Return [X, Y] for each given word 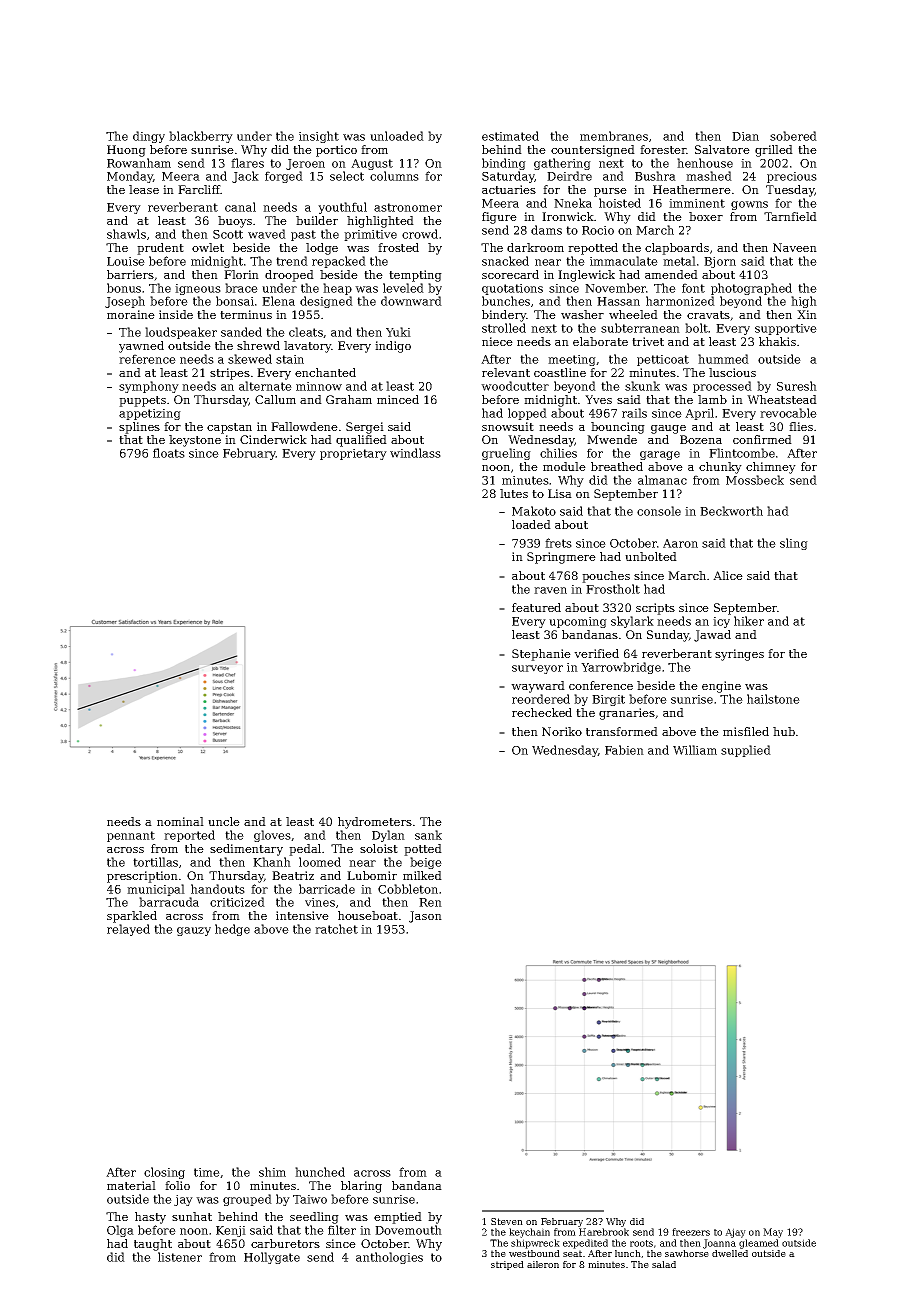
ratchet [336, 929]
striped [507, 1265]
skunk [642, 386]
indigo [393, 347]
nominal [180, 821]
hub [784, 731]
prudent [160, 249]
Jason [425, 917]
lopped [527, 414]
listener [180, 1257]
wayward [538, 687]
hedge [232, 930]
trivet [648, 341]
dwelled [730, 1253]
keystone [195, 441]
